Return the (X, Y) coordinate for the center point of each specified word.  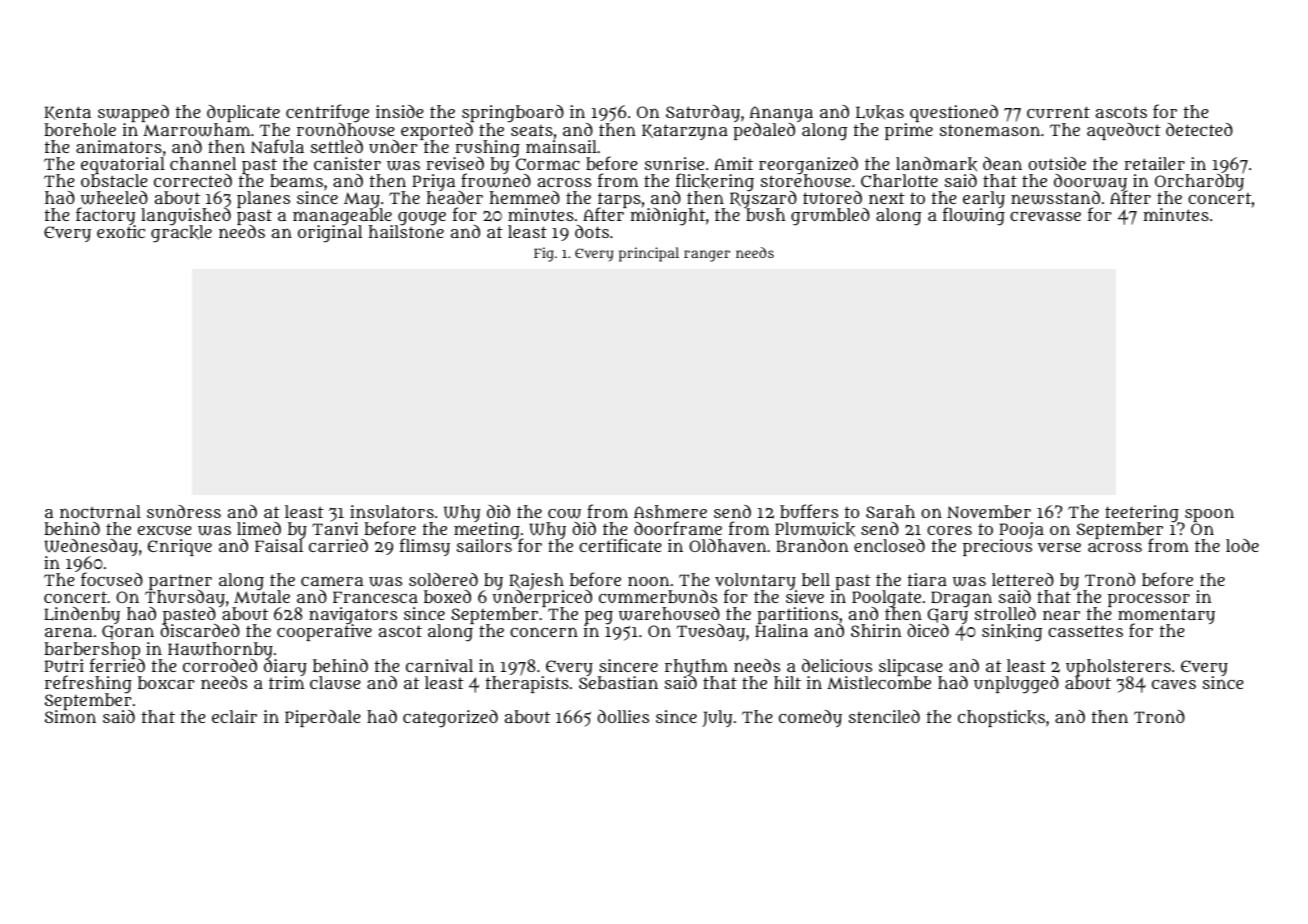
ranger (707, 256)
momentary (1166, 617)
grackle (181, 234)
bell (816, 579)
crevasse (1045, 216)
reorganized (808, 166)
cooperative (324, 633)
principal (649, 254)
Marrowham (196, 130)
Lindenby (82, 616)
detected (1199, 129)
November (989, 511)
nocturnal (100, 511)
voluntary (756, 582)
